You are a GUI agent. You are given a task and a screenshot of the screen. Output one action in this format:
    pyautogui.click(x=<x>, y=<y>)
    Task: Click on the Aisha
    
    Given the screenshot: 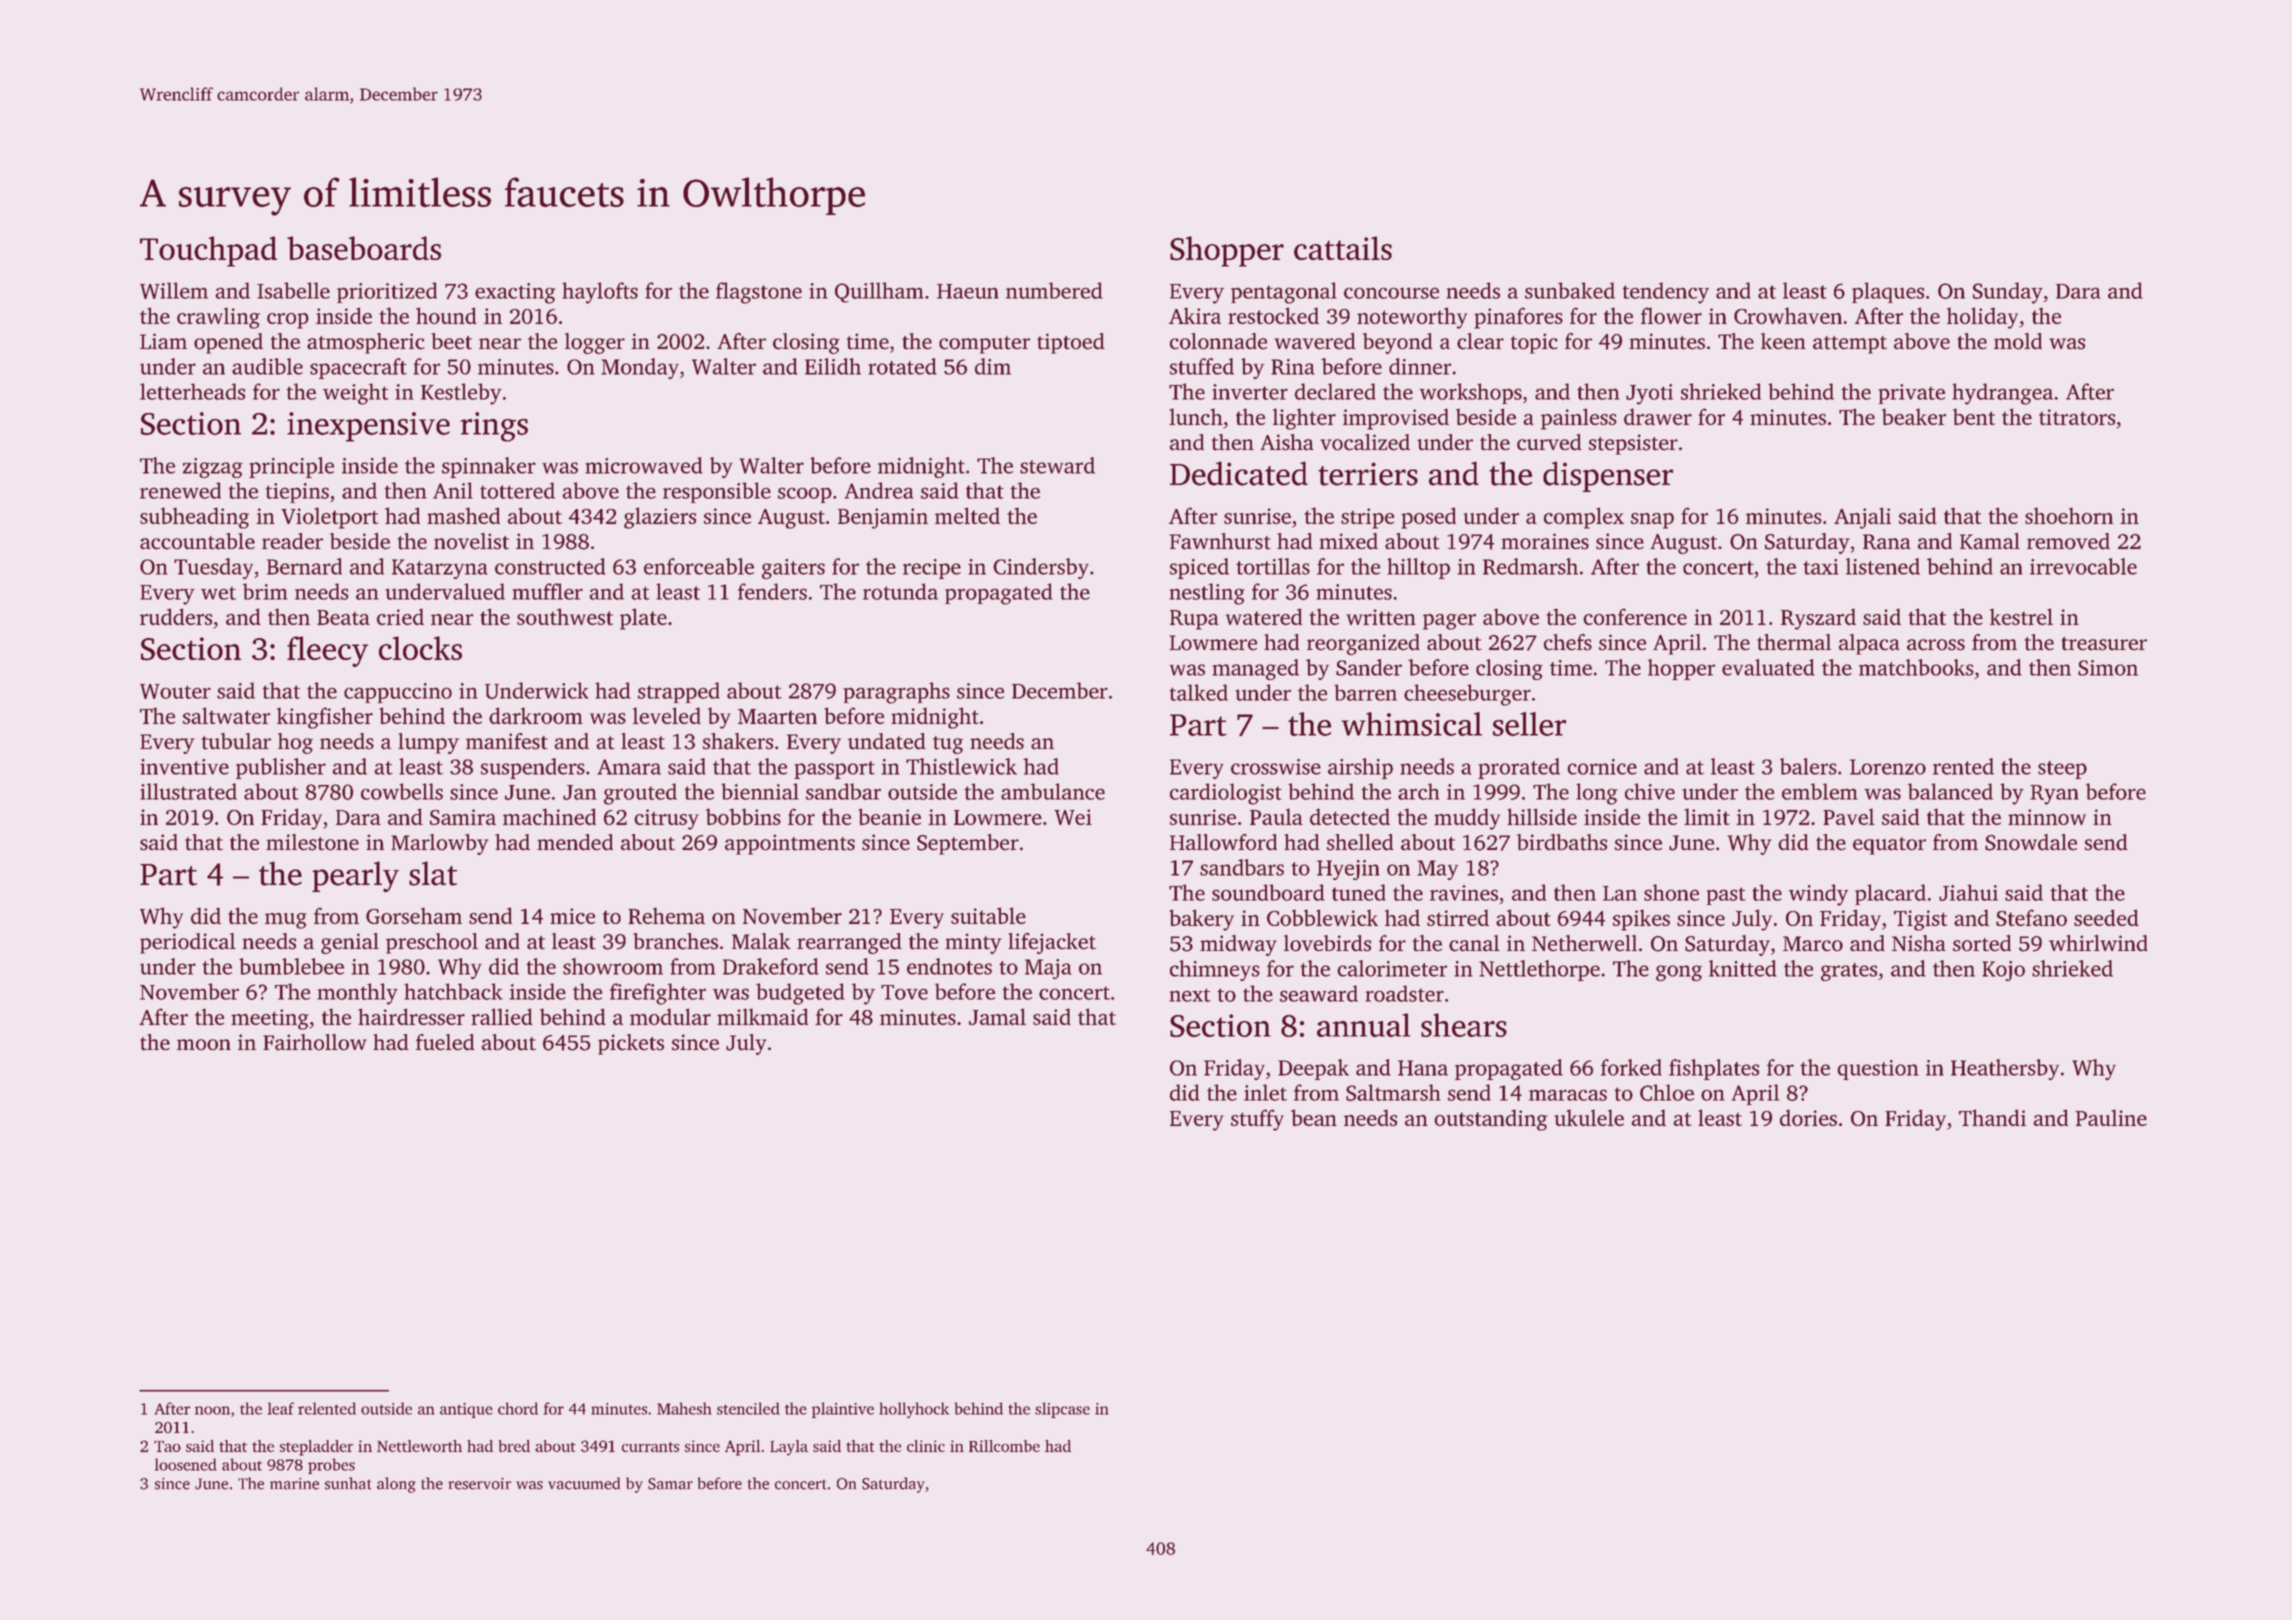 What is the action you would take?
    pyautogui.click(x=1287, y=442)
